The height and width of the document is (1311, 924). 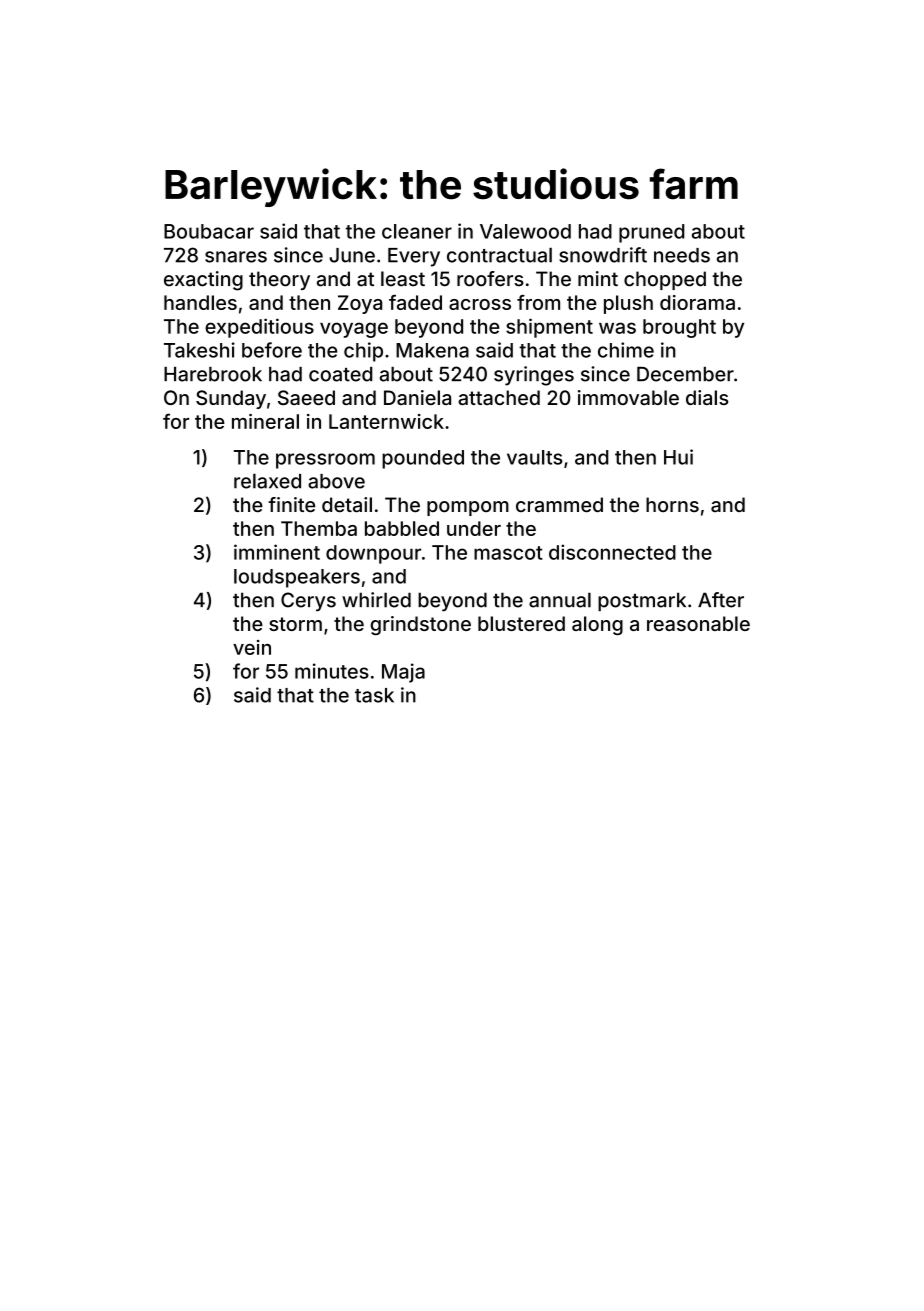 I want to click on loudspeakers, so click(x=297, y=578).
